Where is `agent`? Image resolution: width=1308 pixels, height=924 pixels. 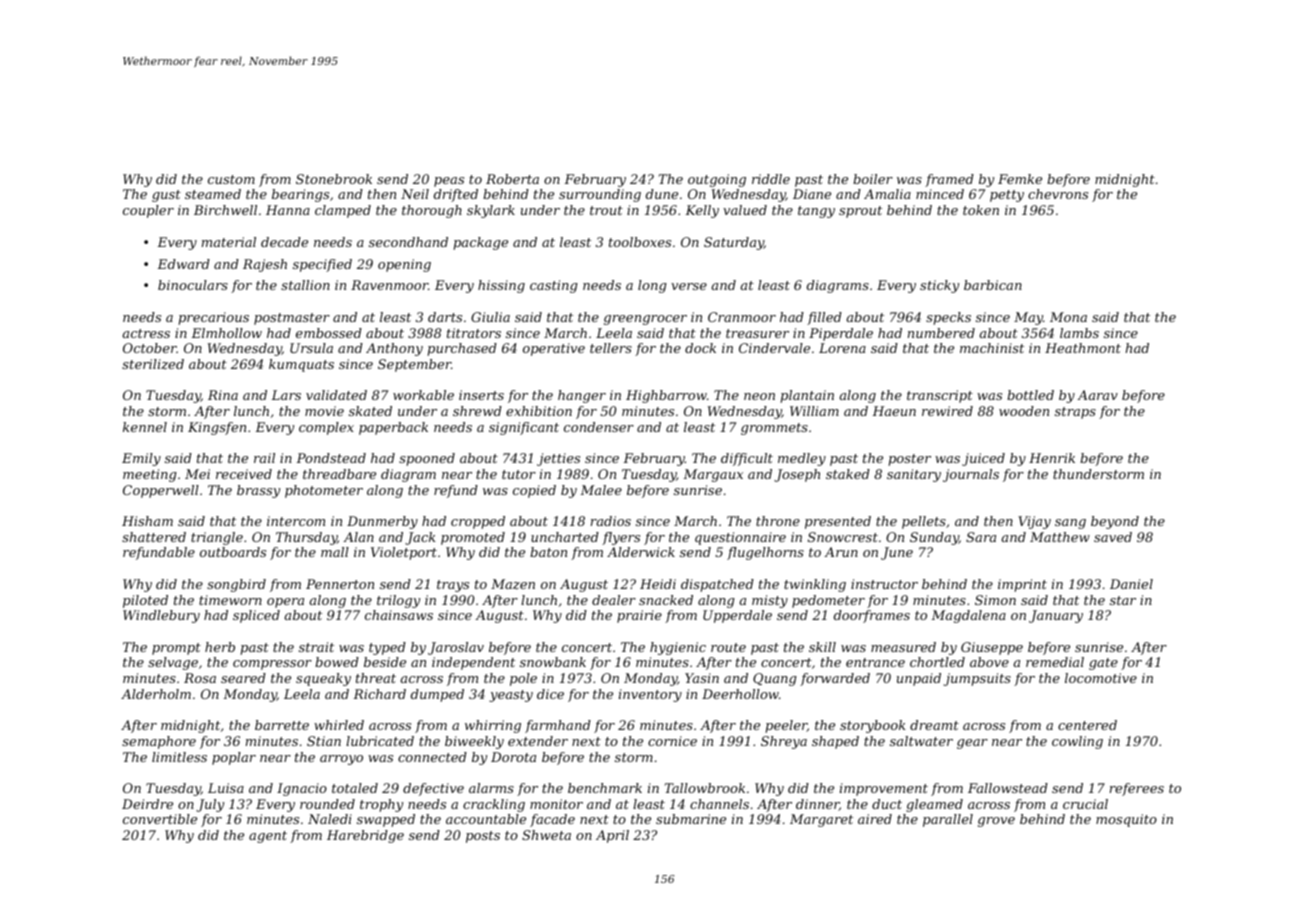
agent is located at coordinates (268, 837).
